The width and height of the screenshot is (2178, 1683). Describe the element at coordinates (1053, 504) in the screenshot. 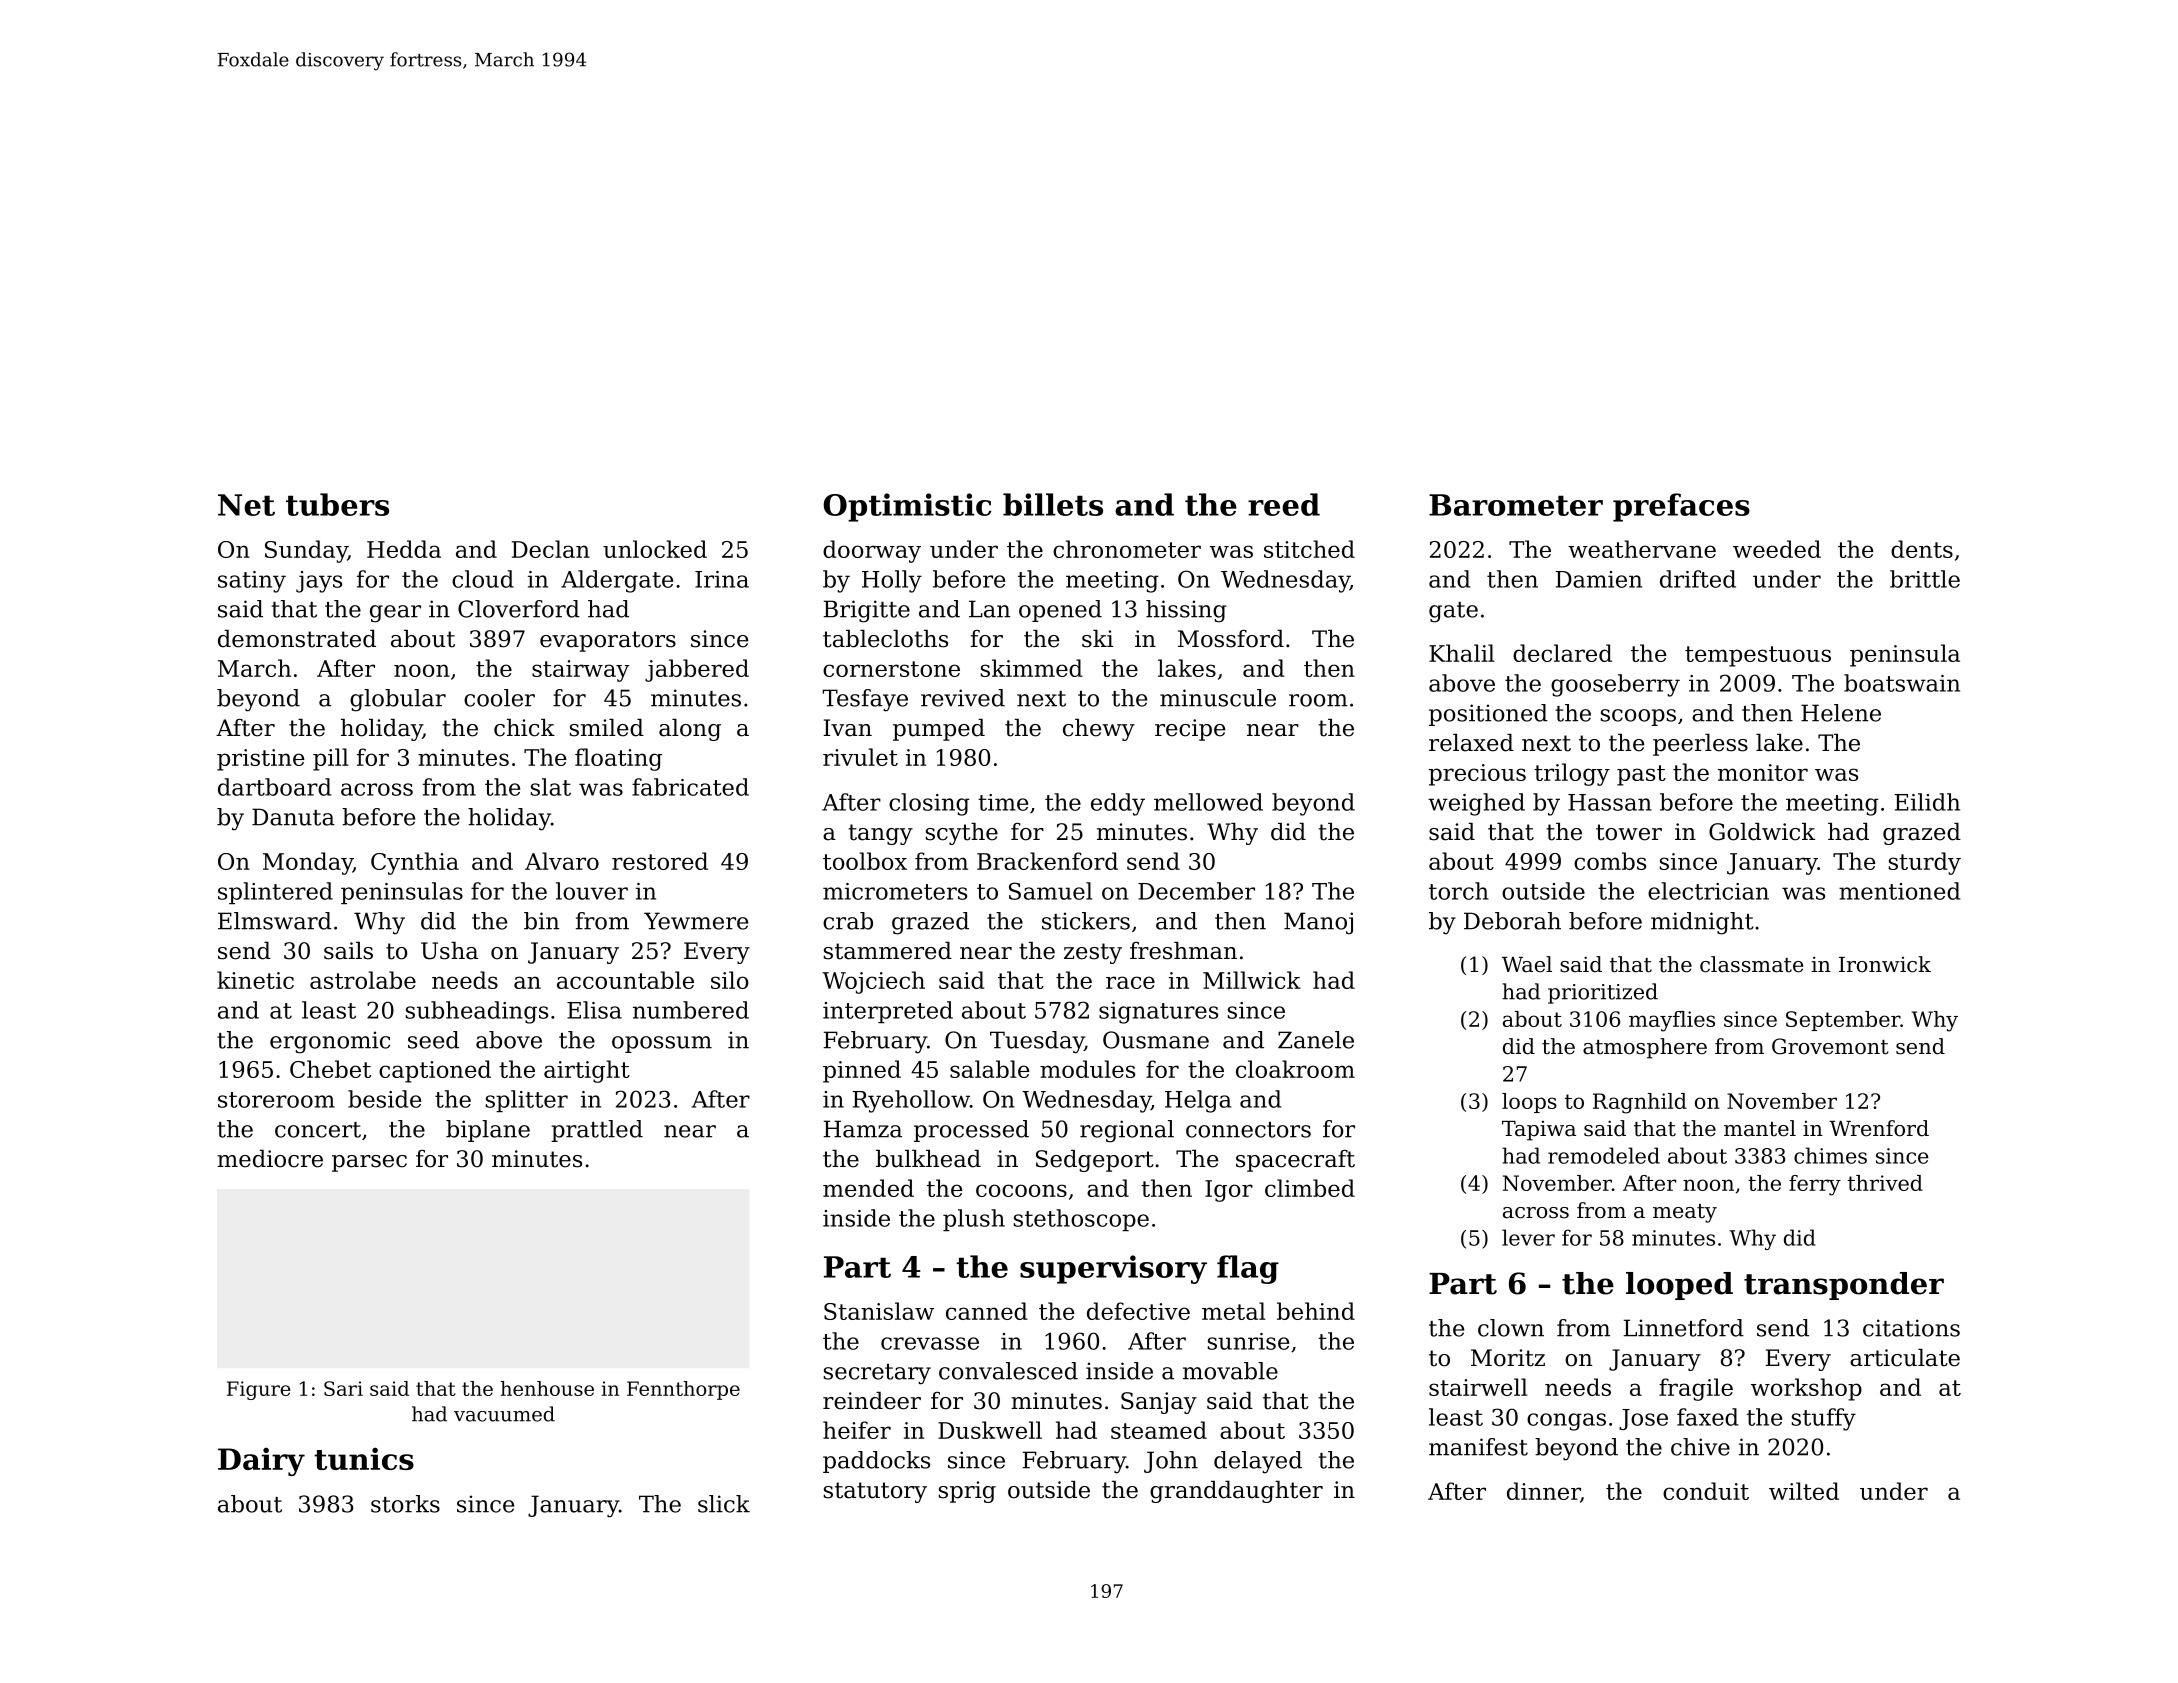

I see `billets` at that location.
